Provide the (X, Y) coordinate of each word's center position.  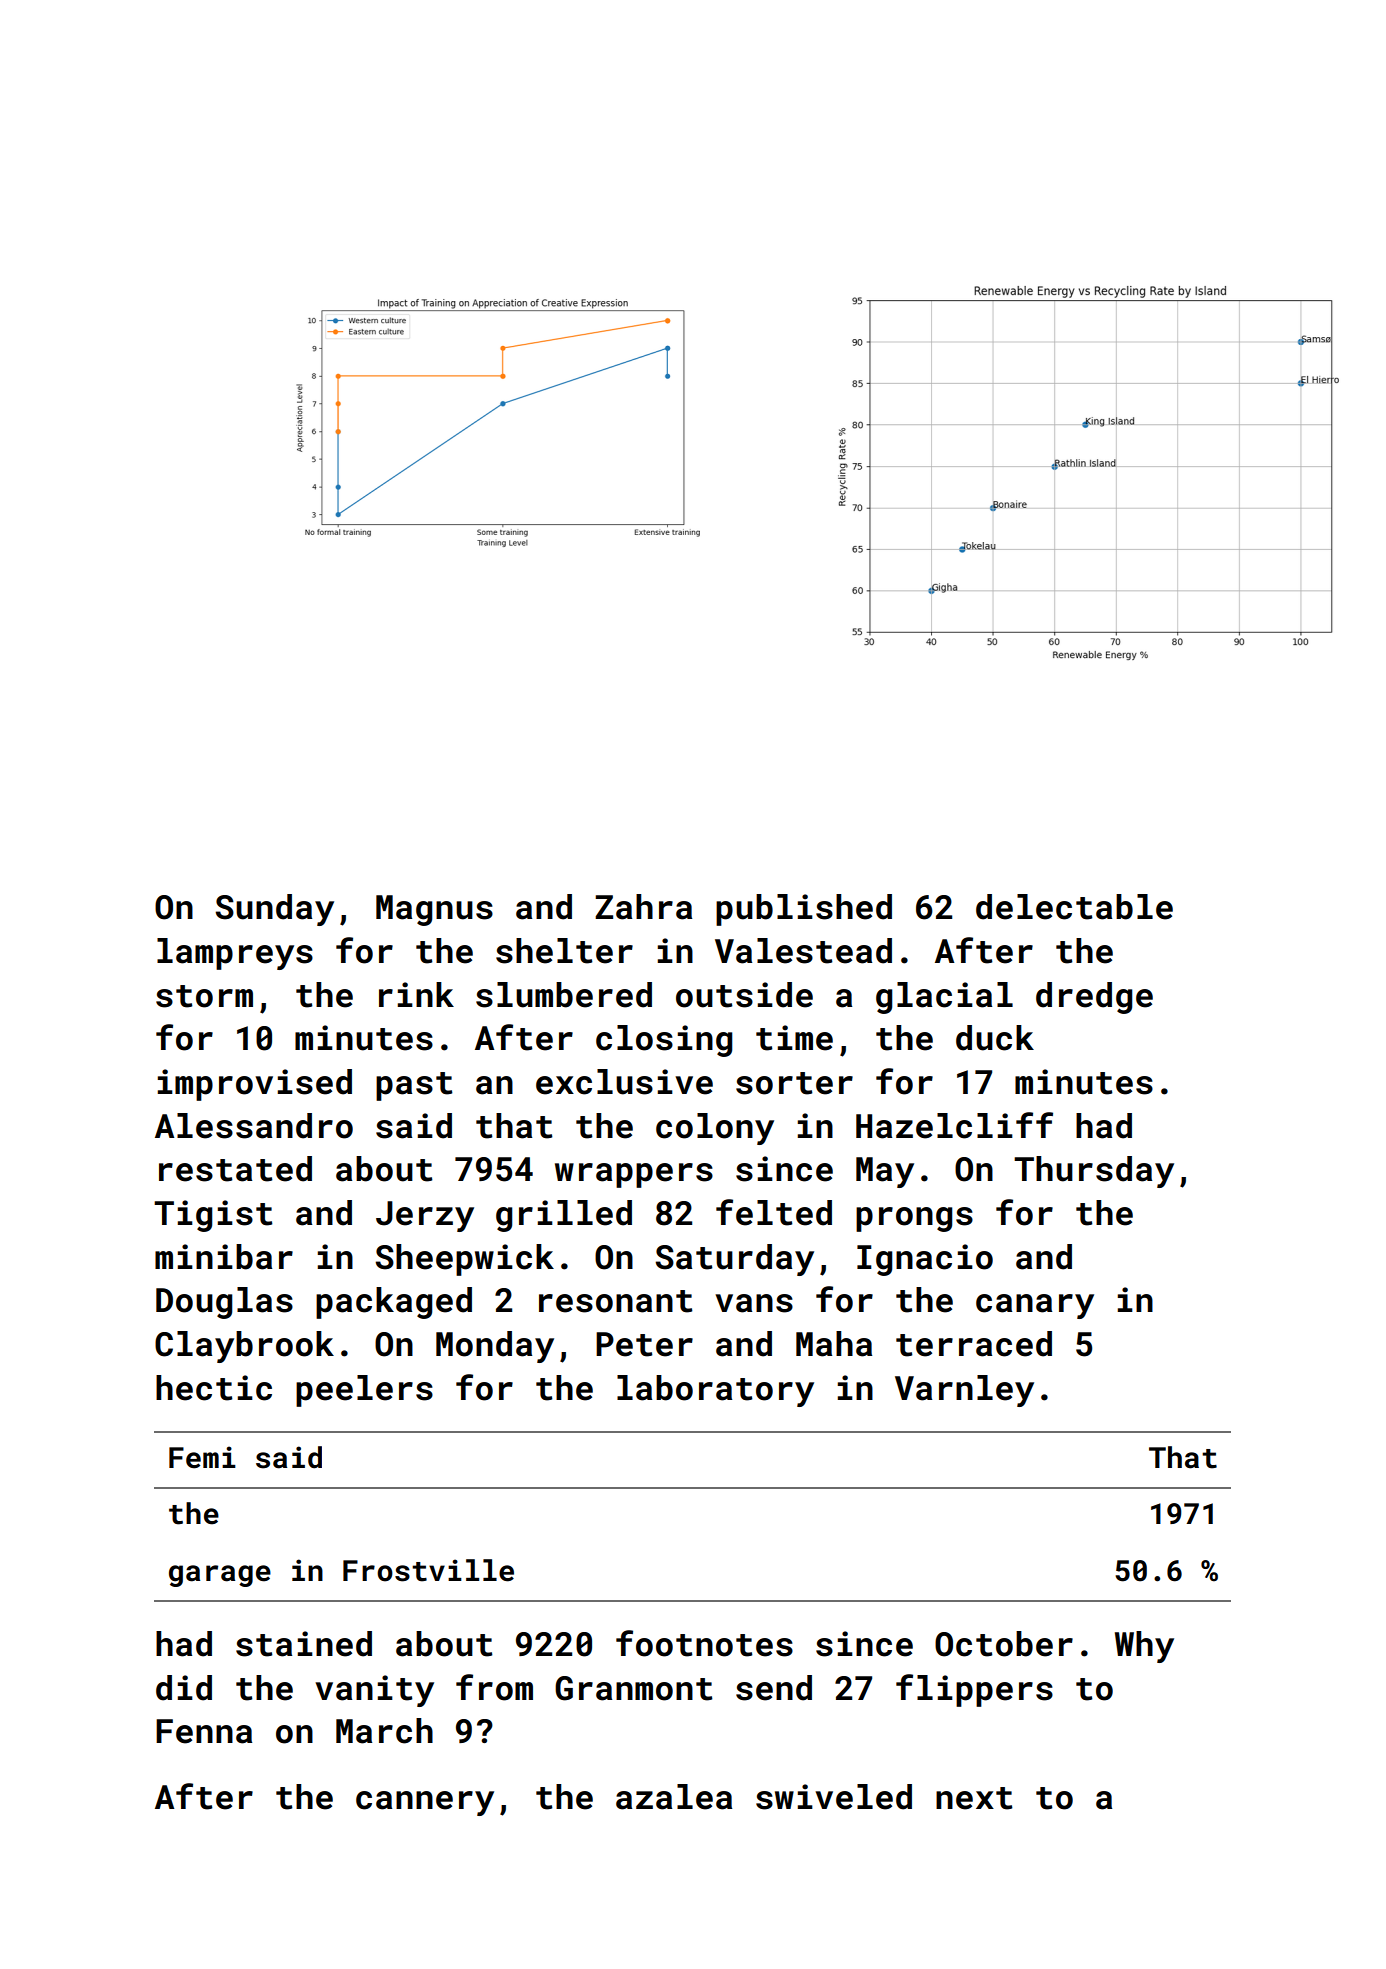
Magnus (434, 910)
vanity (374, 1691)
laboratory (715, 1391)
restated (235, 1169)
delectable (1074, 907)
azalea (674, 1797)
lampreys (235, 954)
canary (1035, 1306)
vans (754, 1303)
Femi (202, 1457)
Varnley (964, 1391)
